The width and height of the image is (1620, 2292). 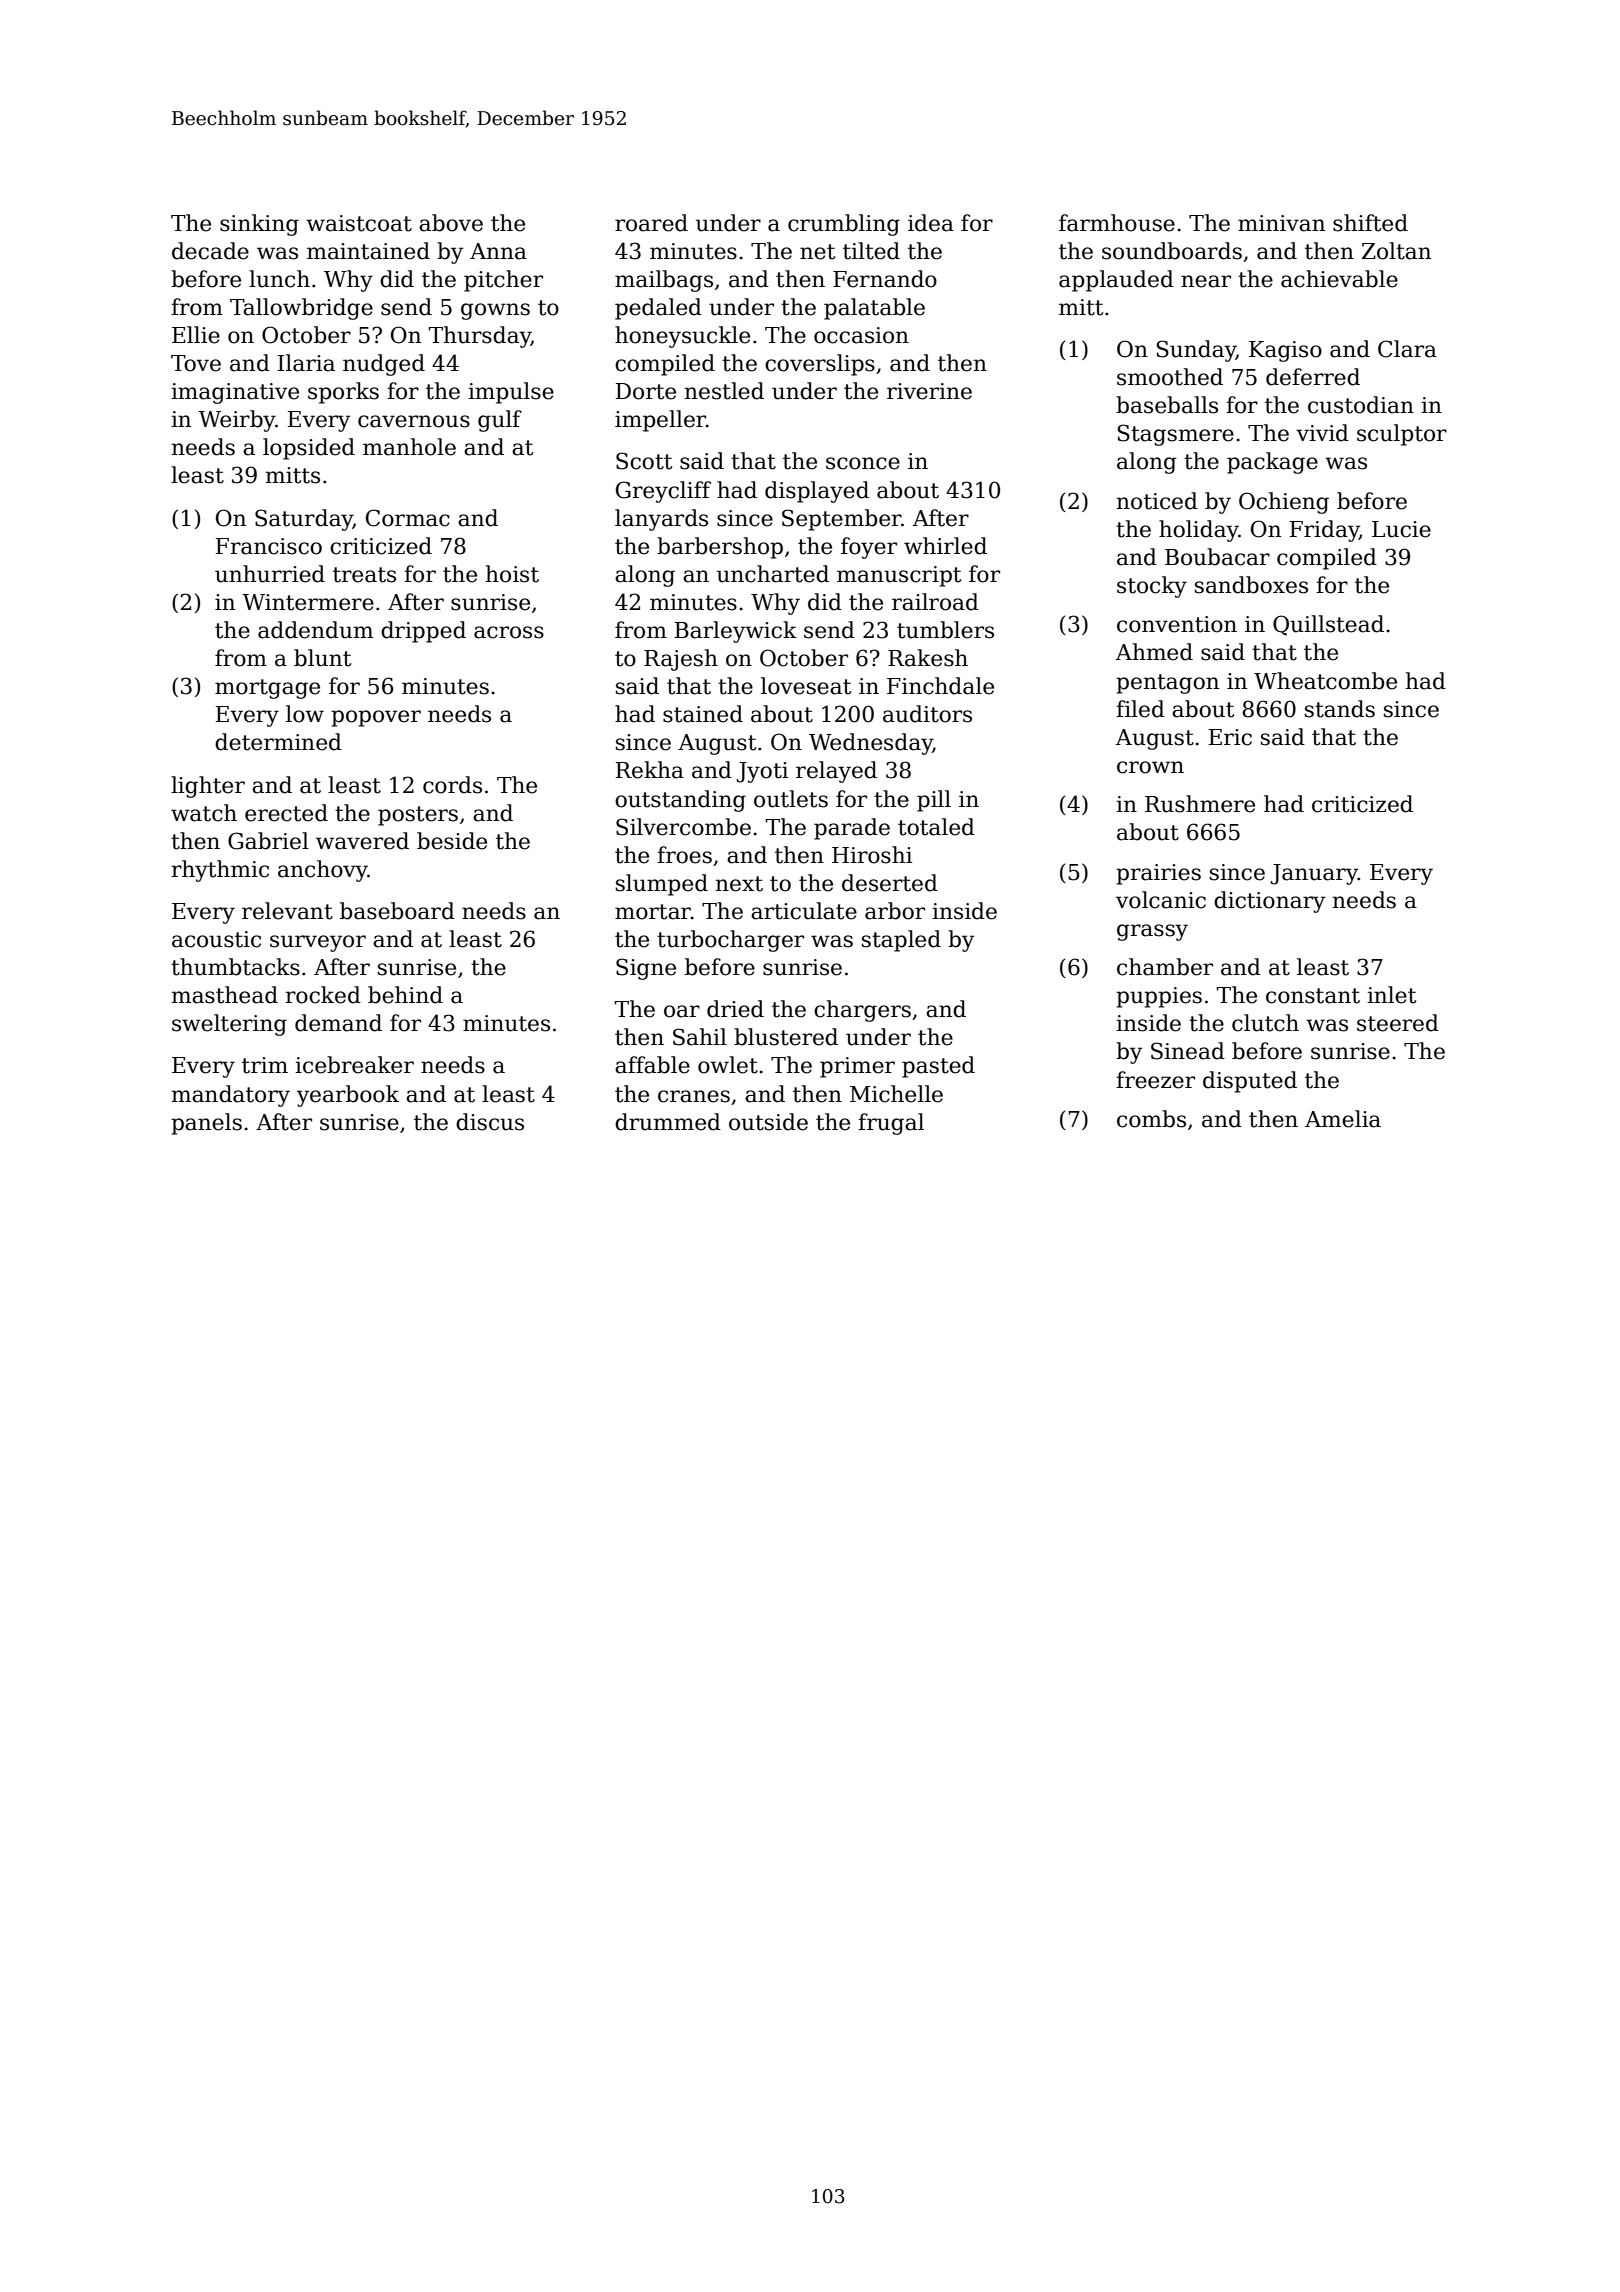 I want to click on unhurried, so click(x=270, y=574).
